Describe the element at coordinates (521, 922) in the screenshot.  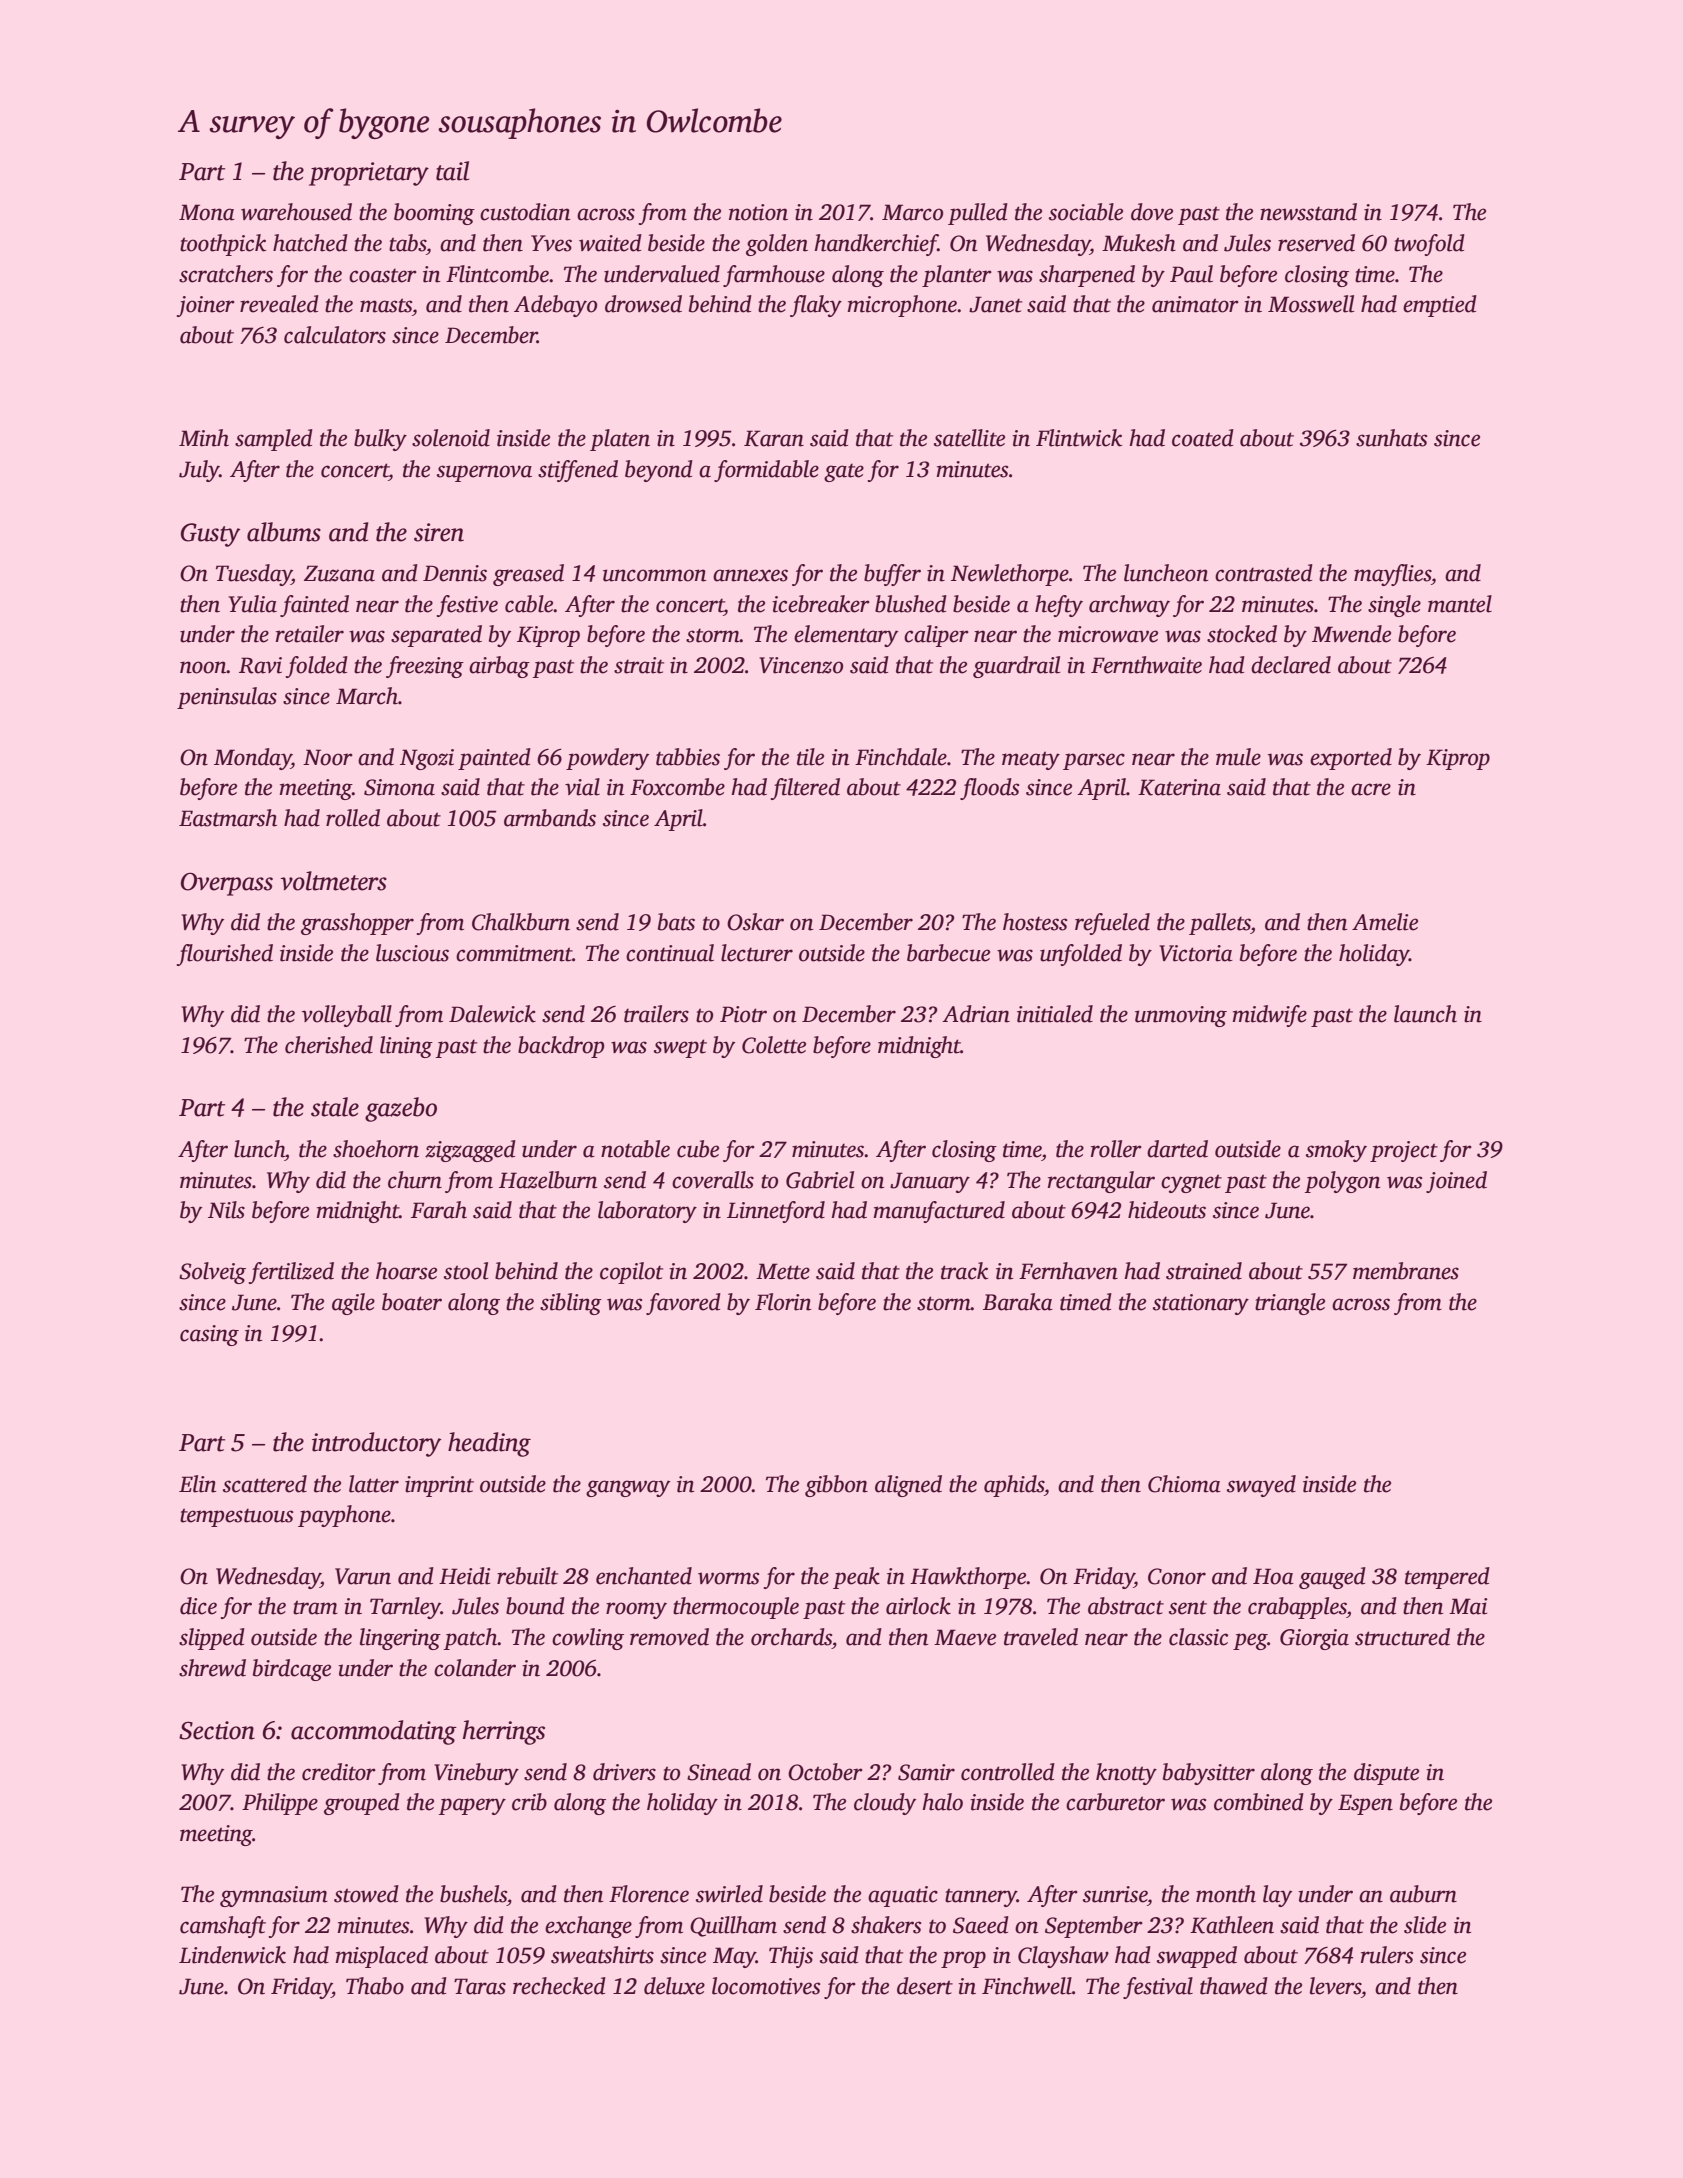
I see `Chalkburn` at that location.
